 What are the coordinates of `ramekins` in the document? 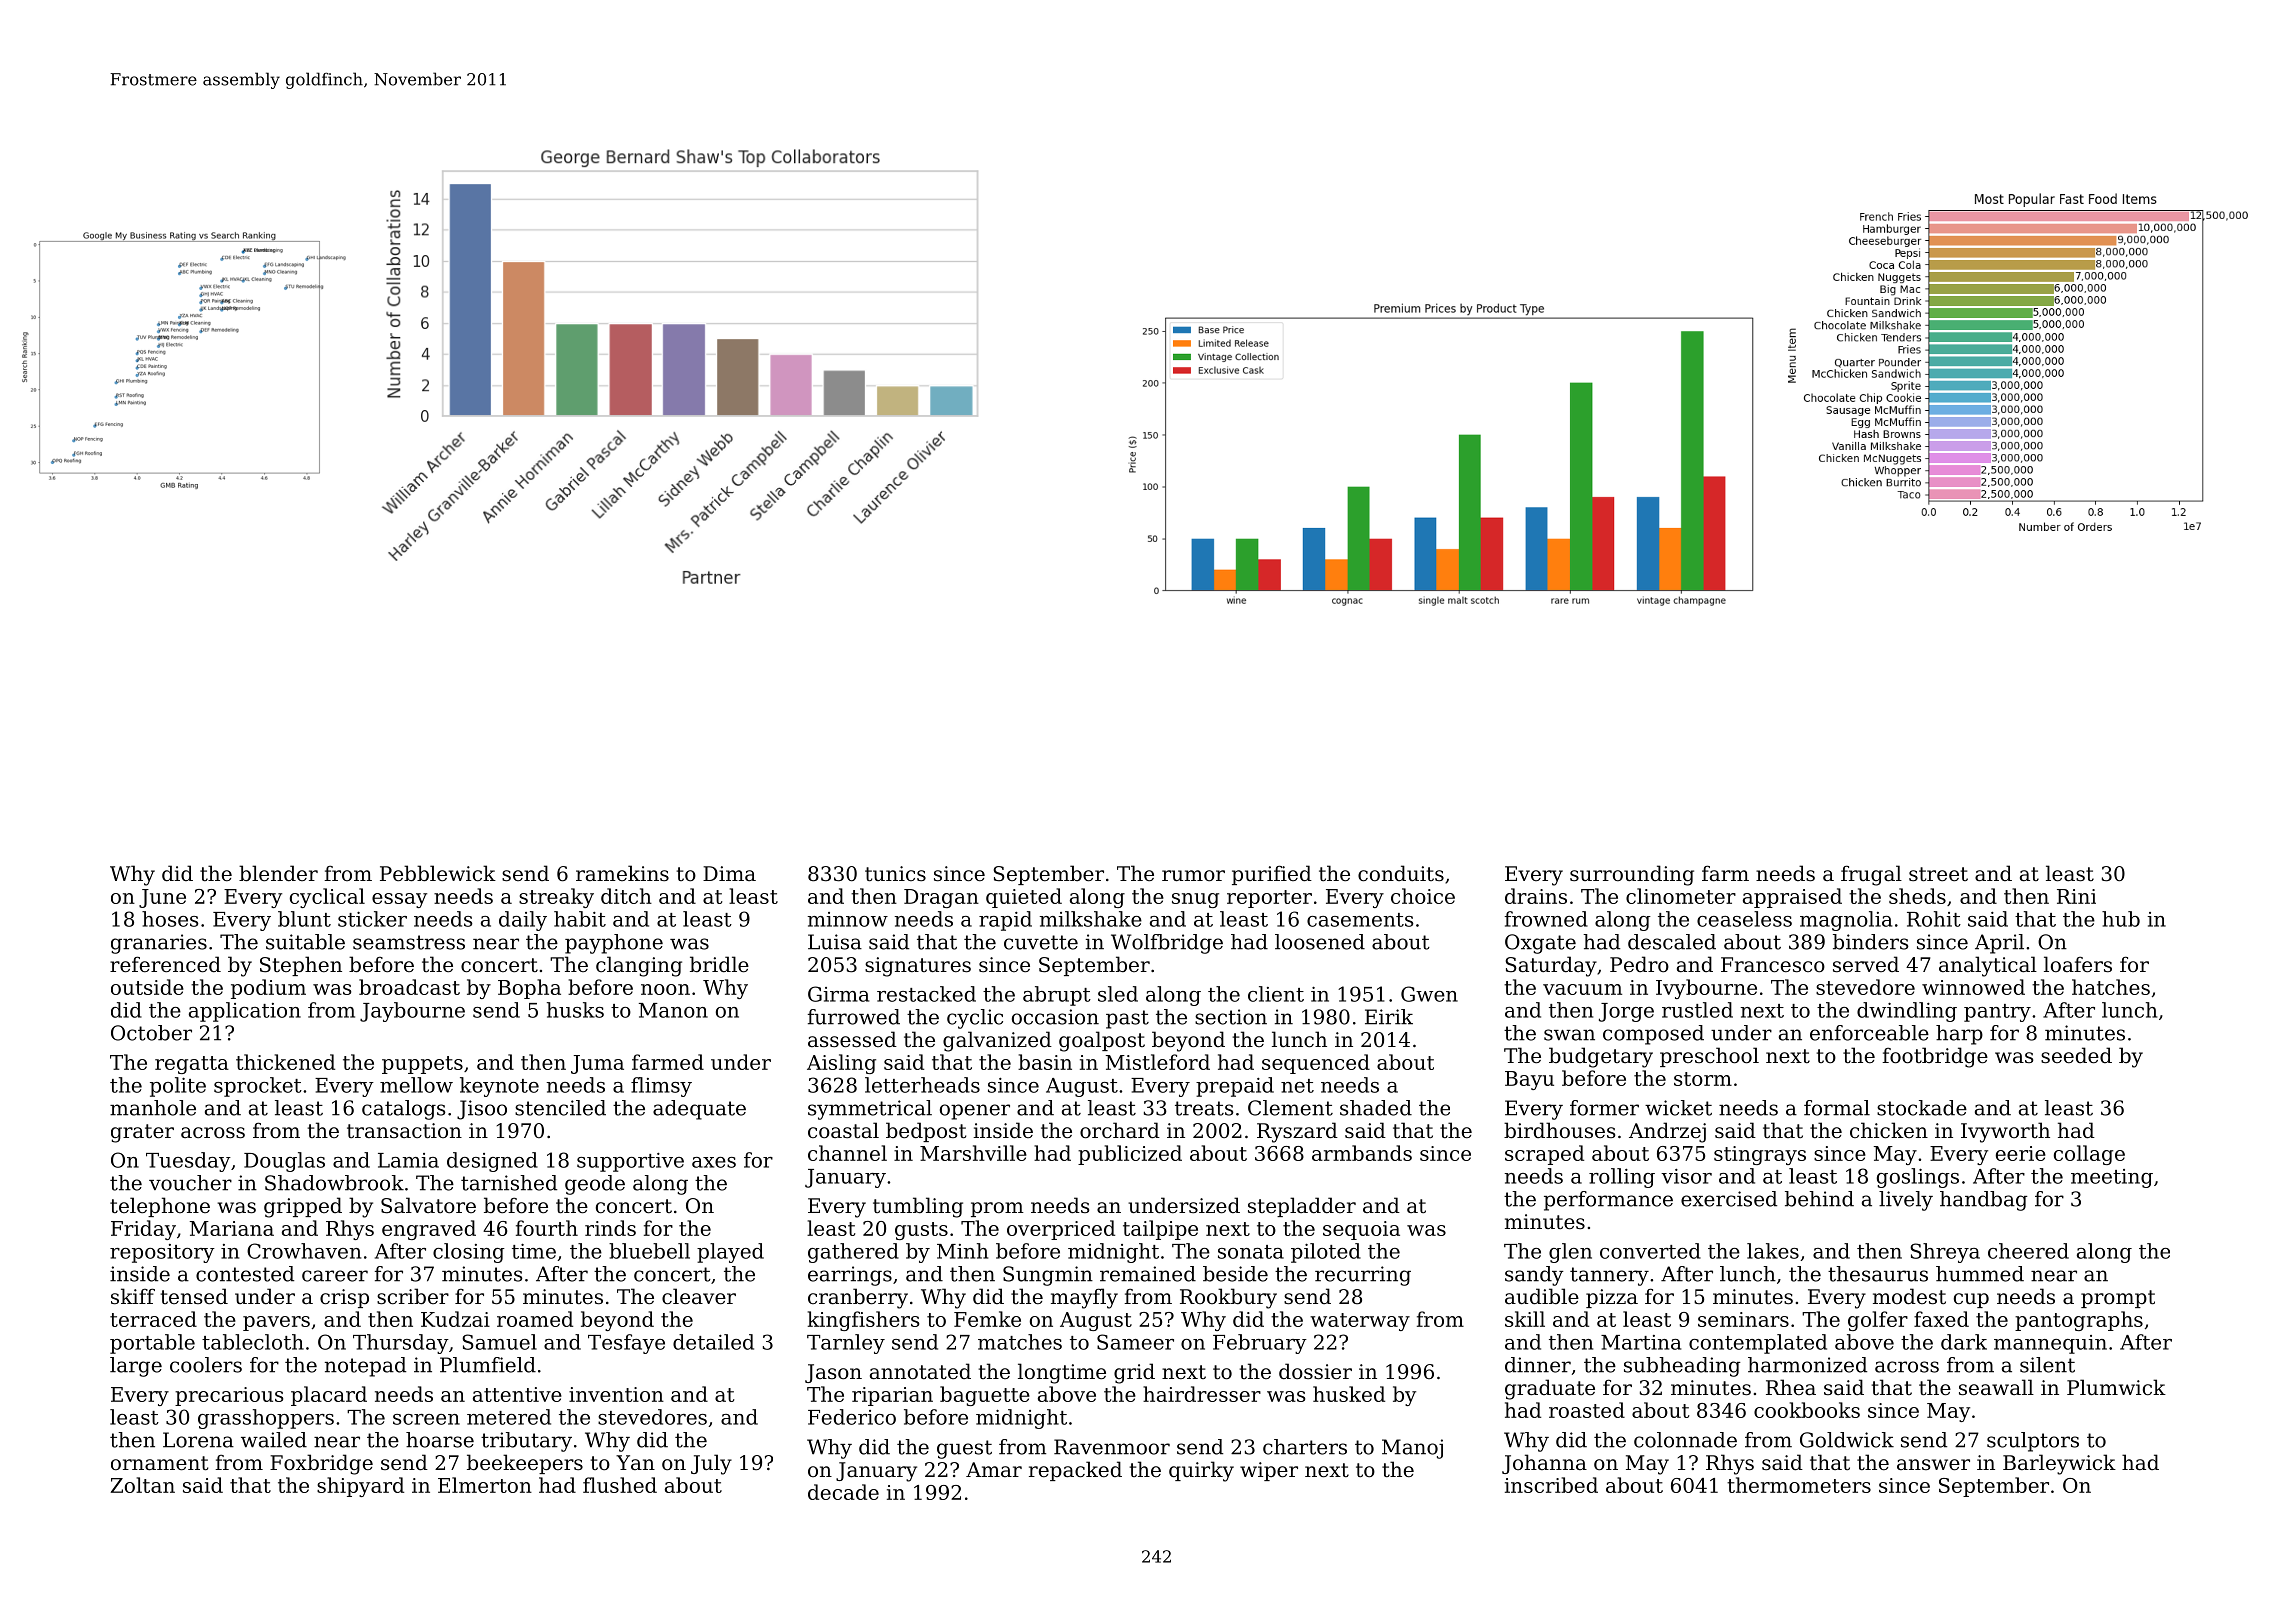 It's located at (622, 873).
